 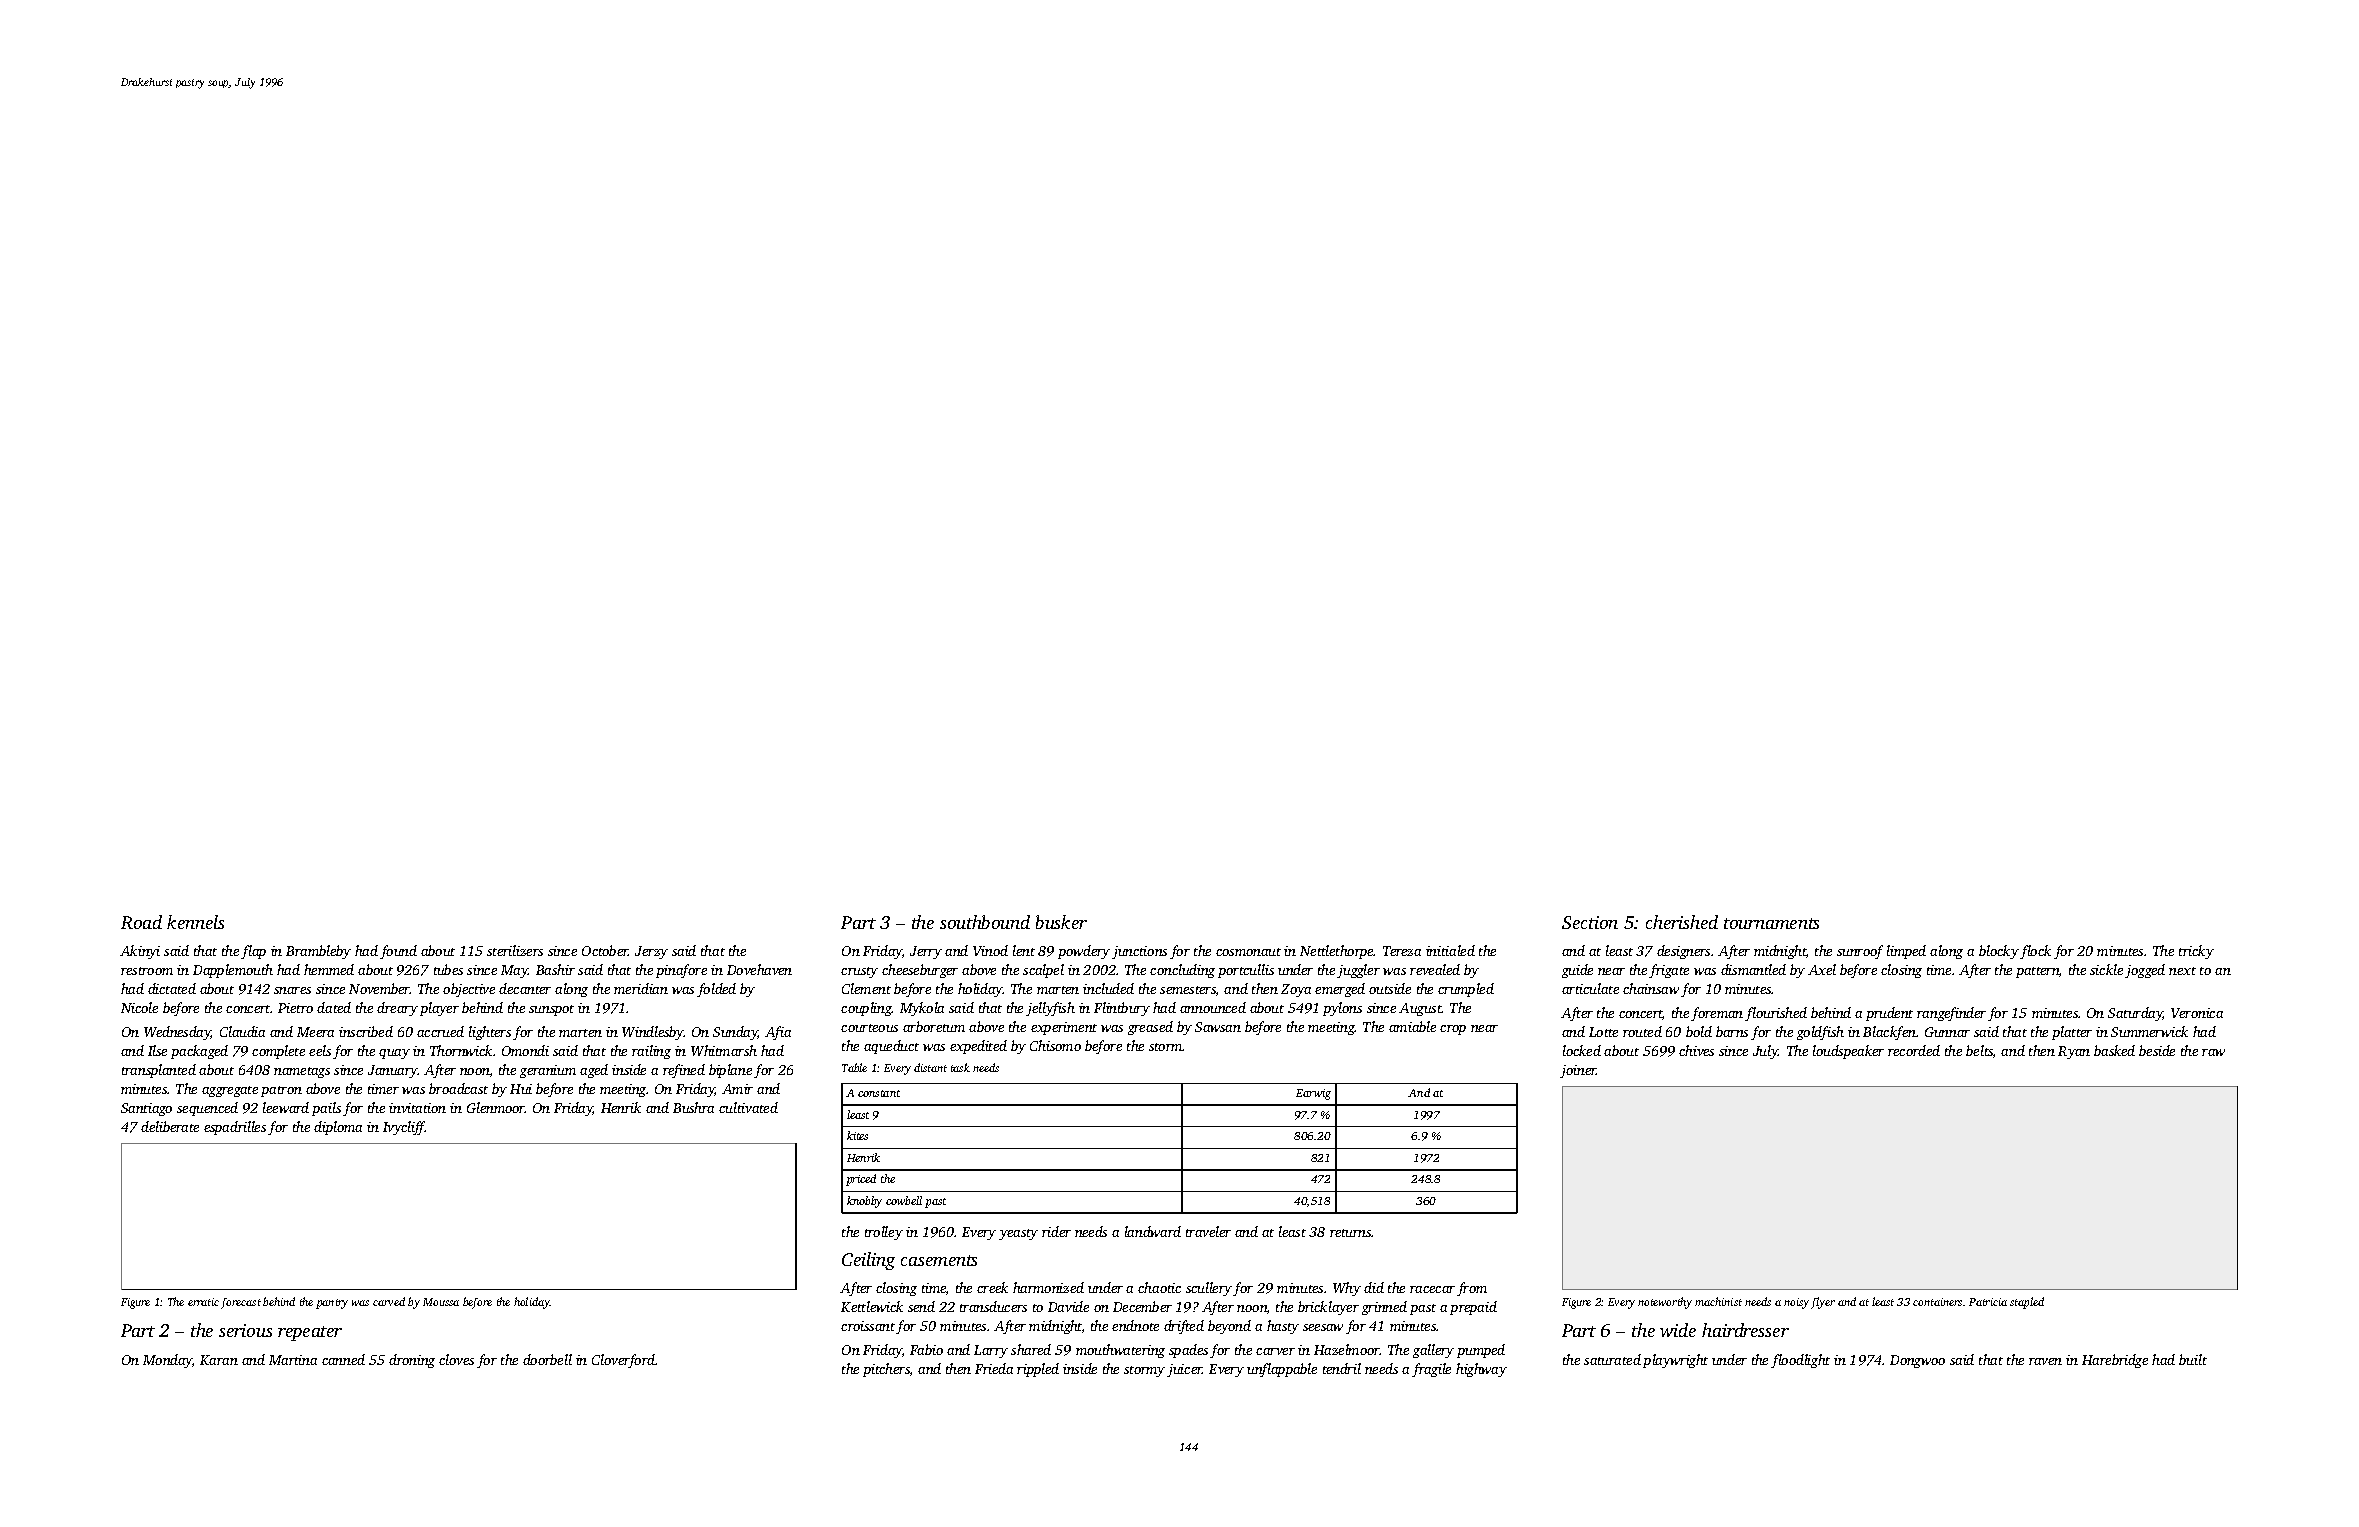 I want to click on pattern, so click(x=2038, y=972).
